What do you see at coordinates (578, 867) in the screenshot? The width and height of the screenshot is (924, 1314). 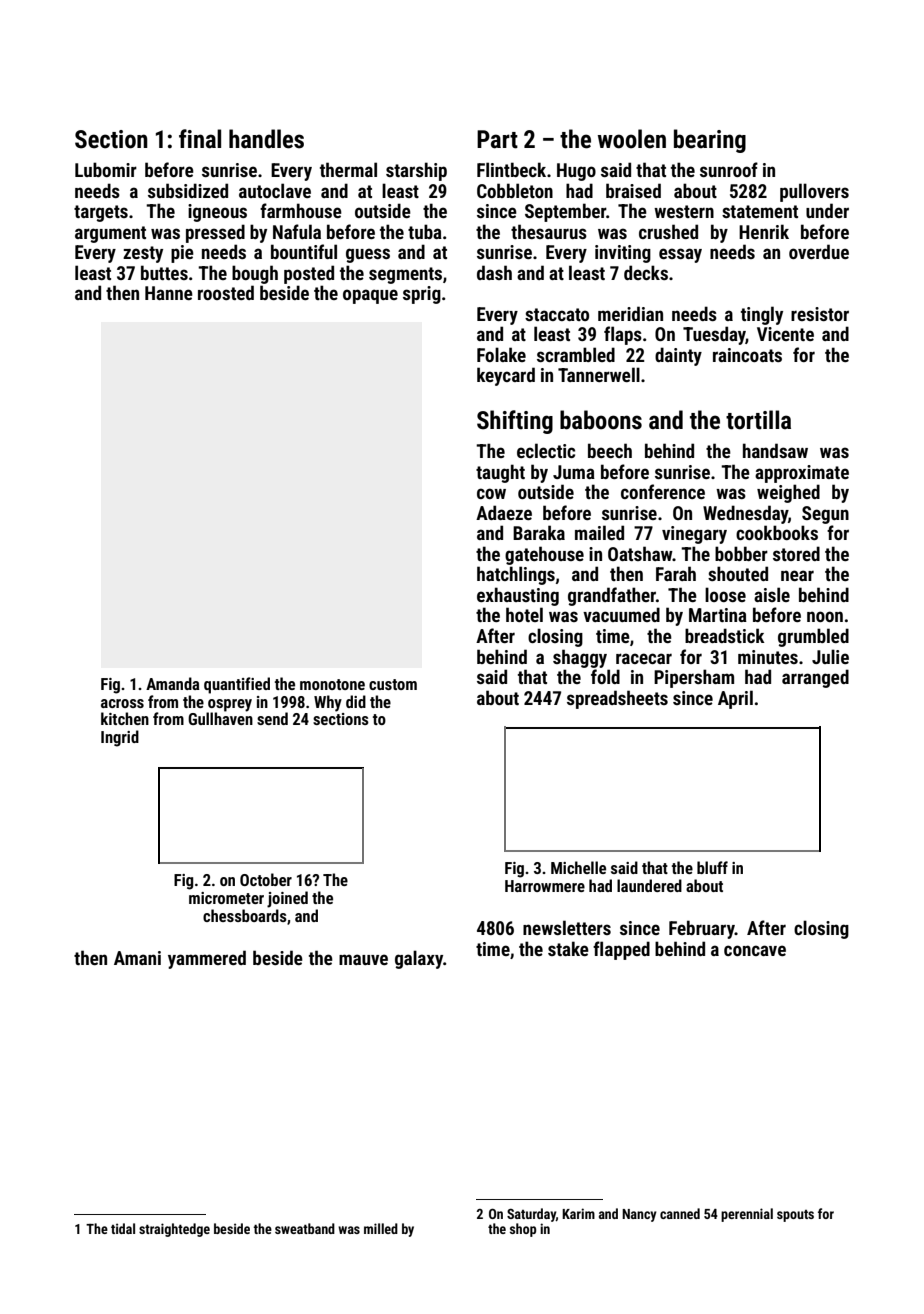 I see `Michelle` at bounding box center [578, 867].
